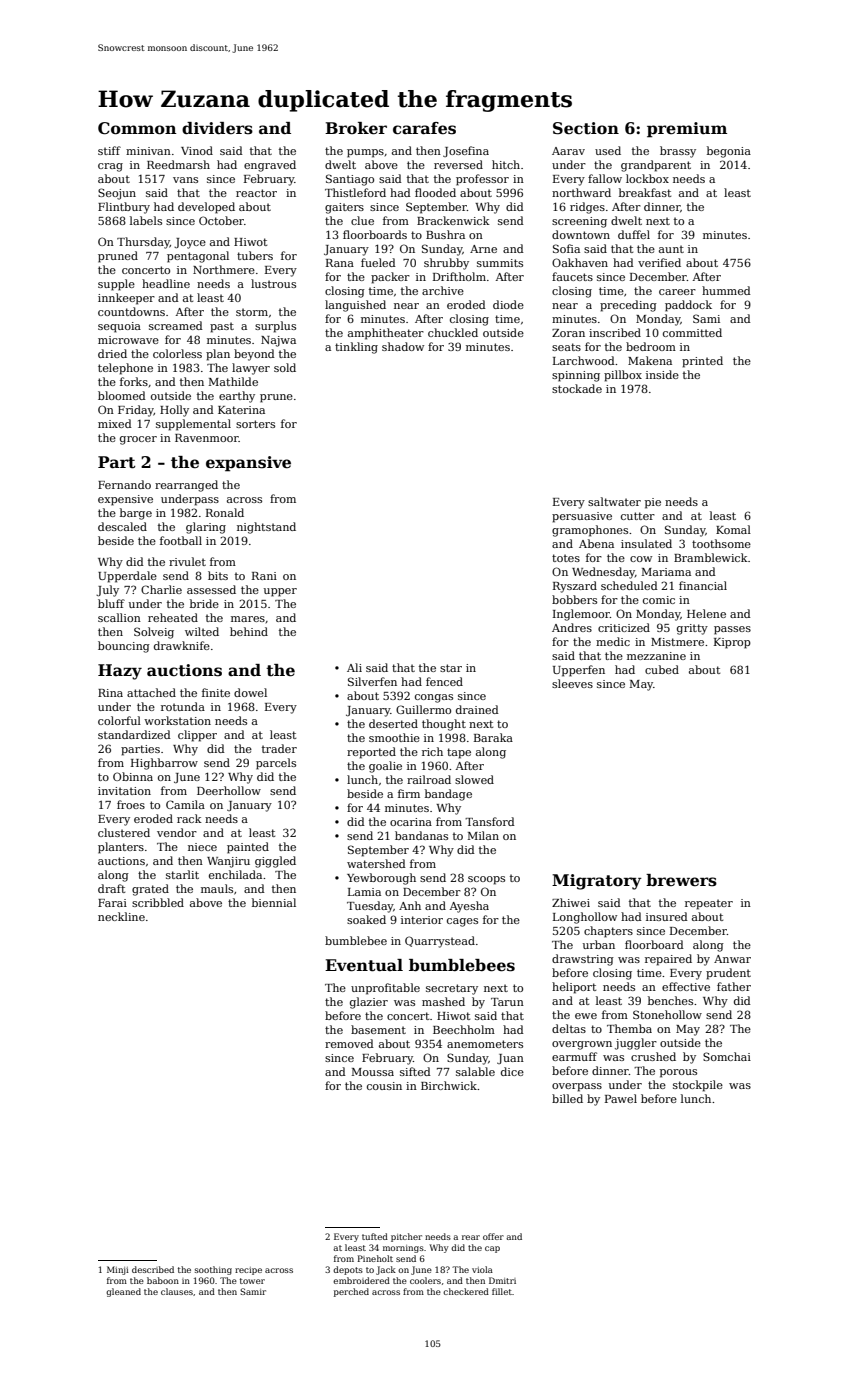 The width and height of the image is (849, 1400). Describe the element at coordinates (702, 362) in the image. I see `printed` at that location.
